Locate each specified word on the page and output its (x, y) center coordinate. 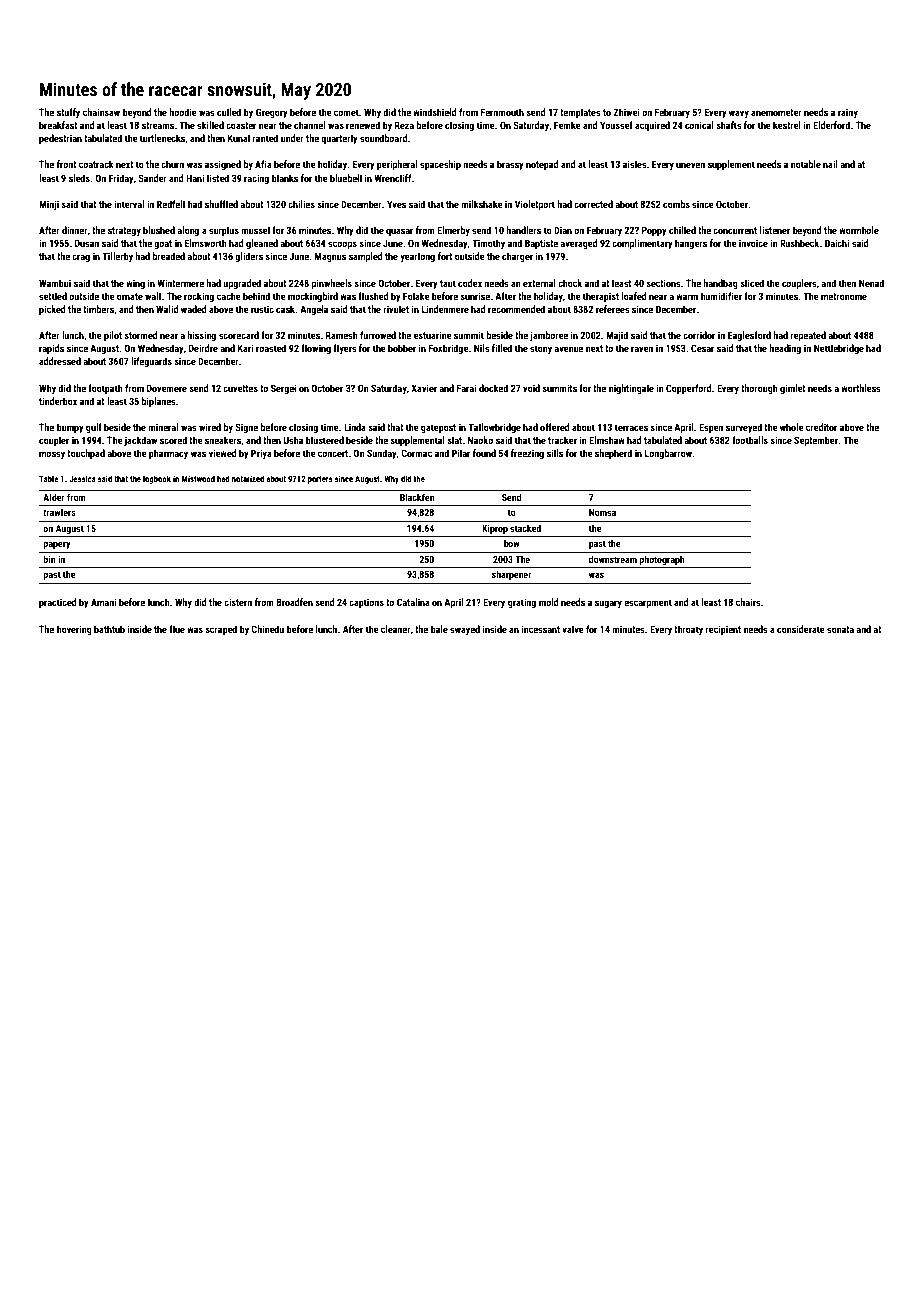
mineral (163, 427)
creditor (821, 427)
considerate (801, 629)
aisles (635, 164)
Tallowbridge (494, 428)
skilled (210, 125)
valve (573, 629)
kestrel (787, 125)
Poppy (654, 231)
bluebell (346, 178)
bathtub (109, 629)
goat (163, 244)
